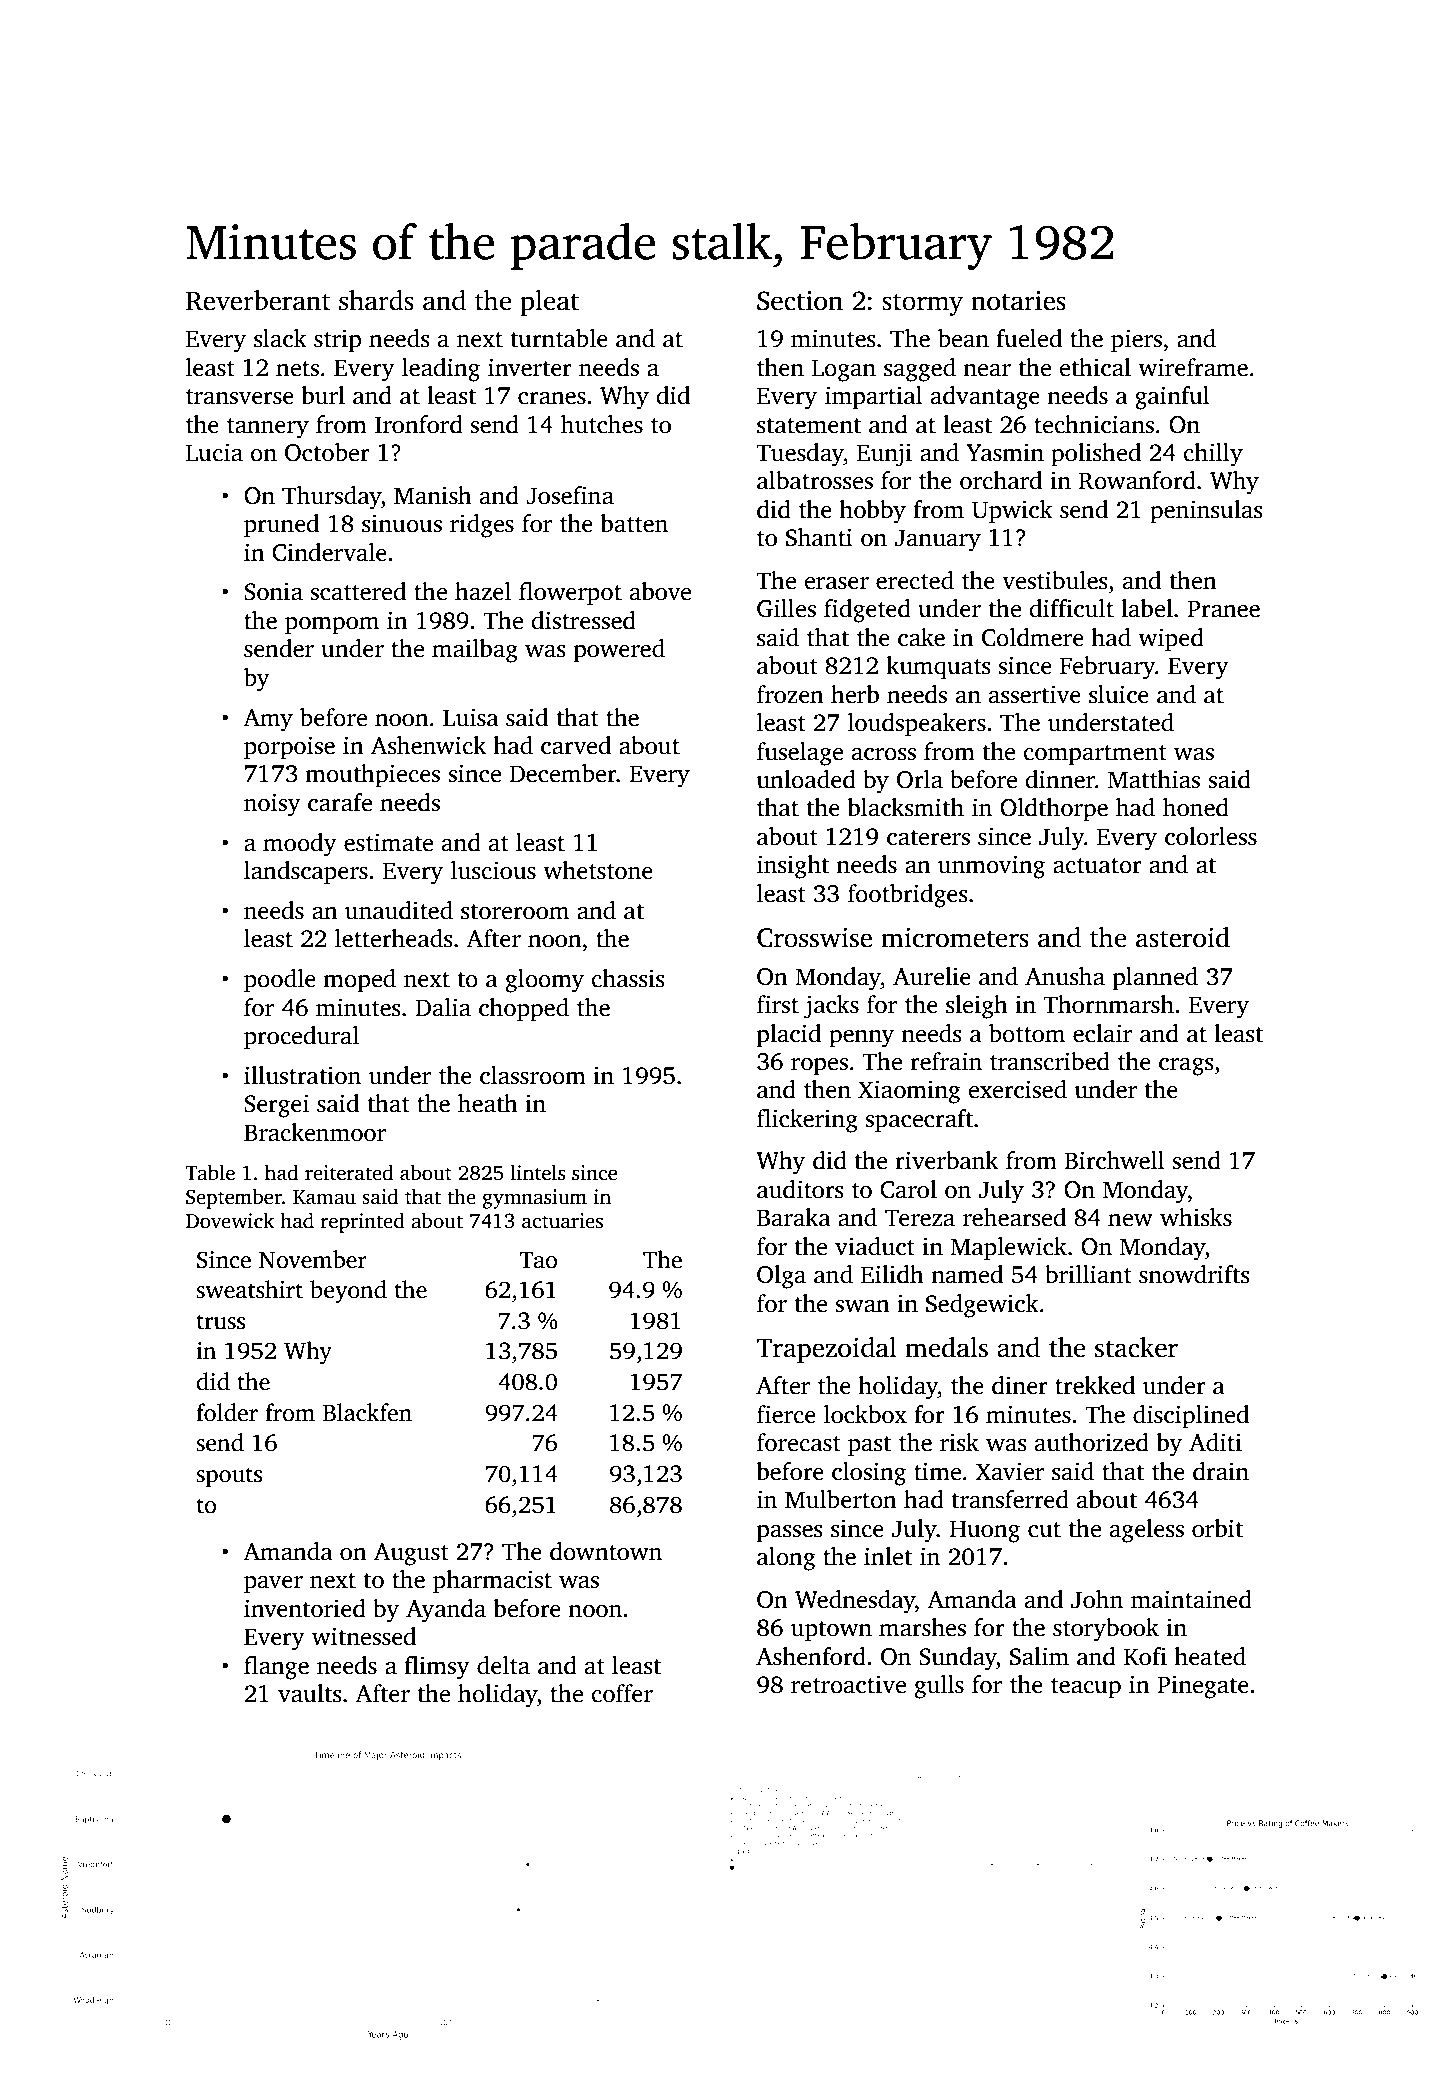 The image size is (1450, 2100). Describe the element at coordinates (570, 495) in the screenshot. I see `Josefina` at that location.
